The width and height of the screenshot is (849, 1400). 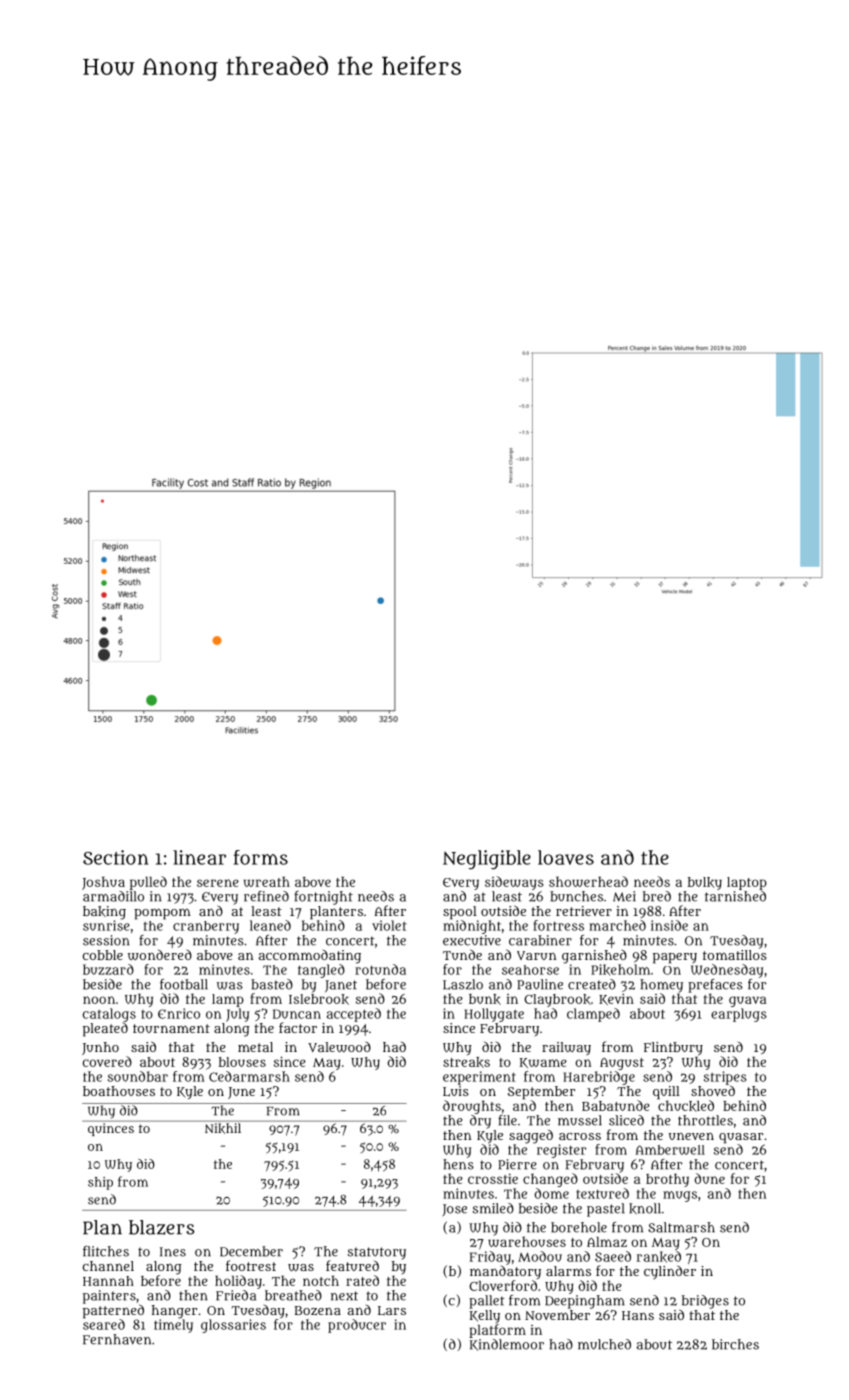 What do you see at coordinates (162, 1227) in the screenshot?
I see `blazers` at bounding box center [162, 1227].
